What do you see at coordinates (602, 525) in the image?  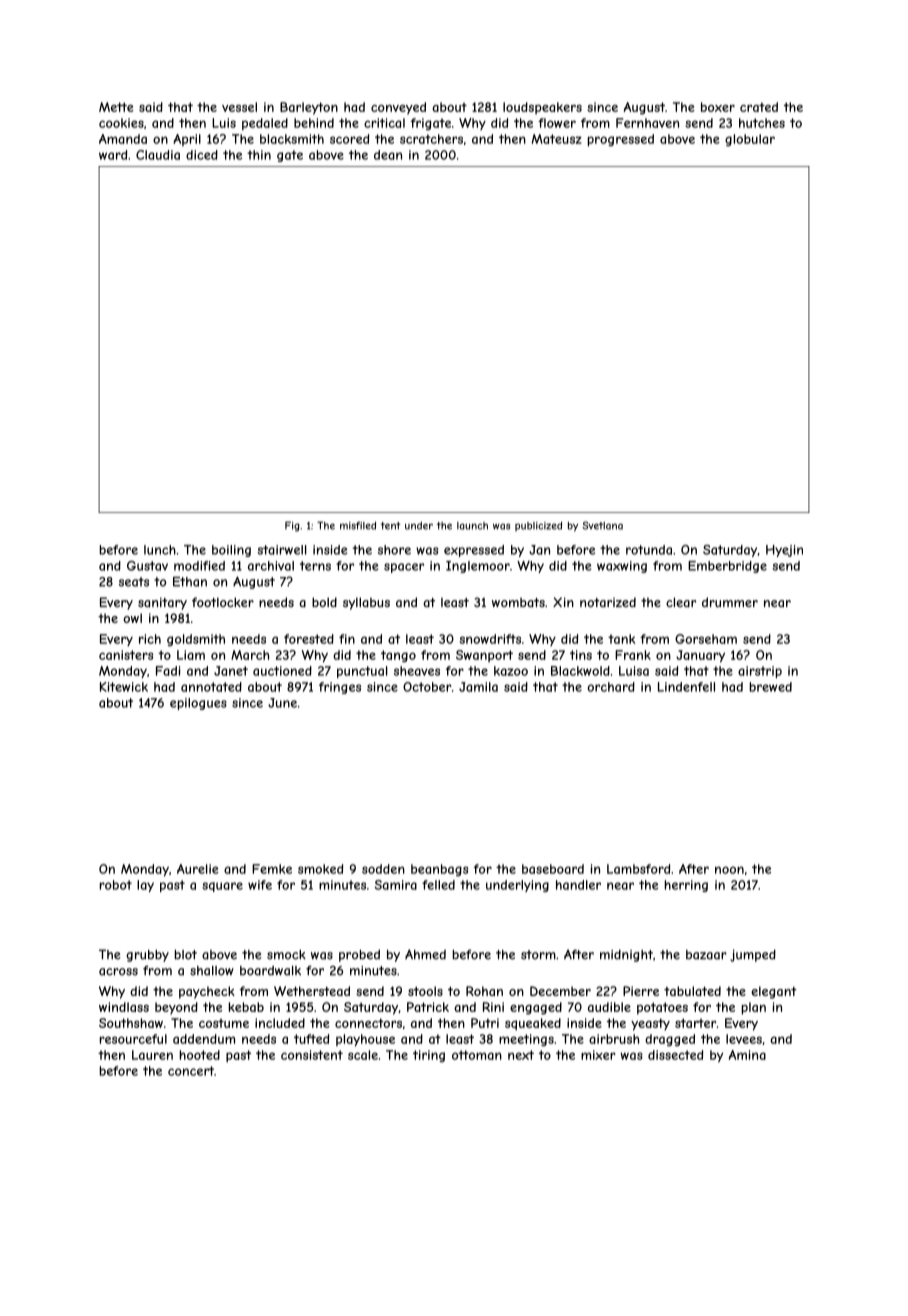 I see `Svetlana` at bounding box center [602, 525].
